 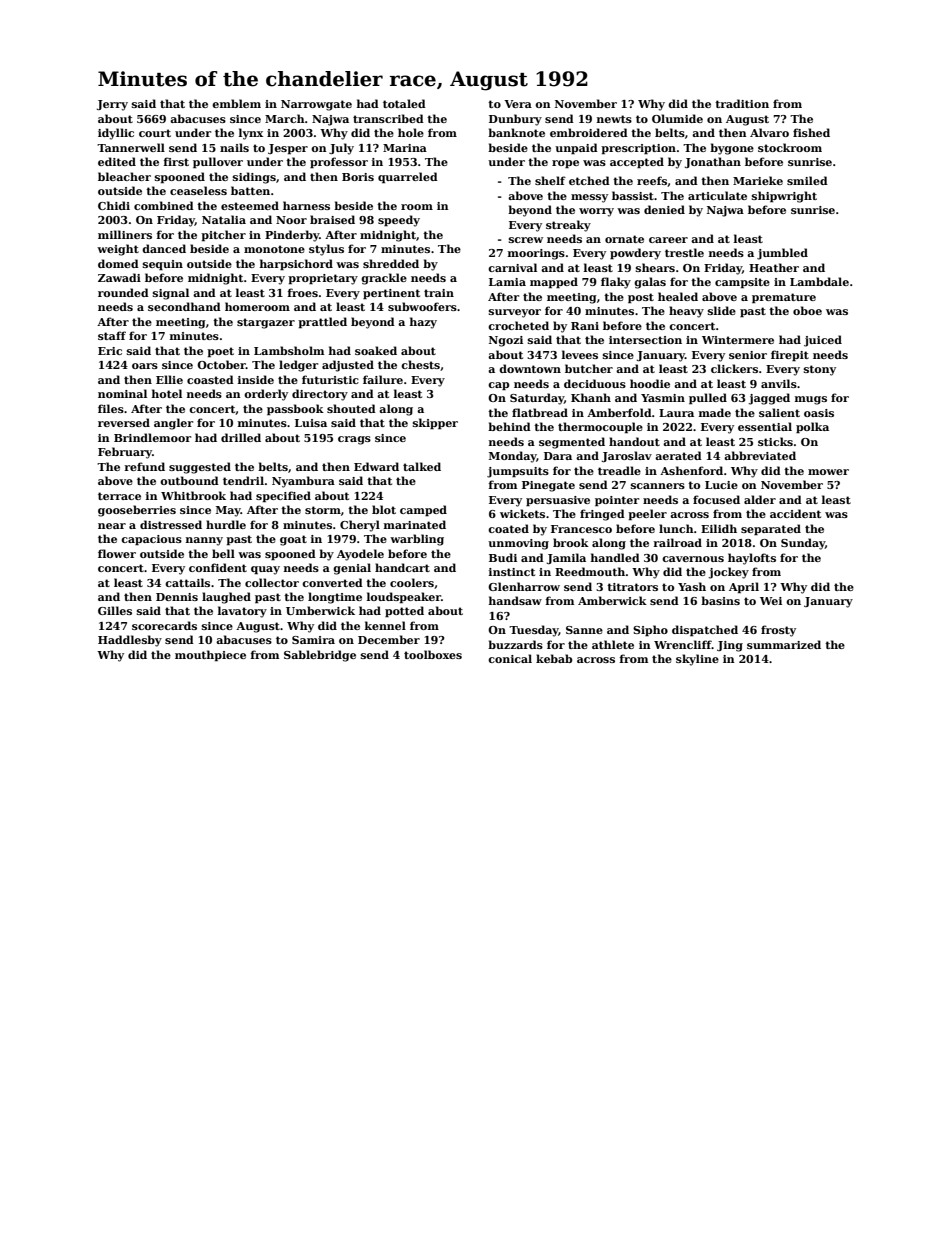 What do you see at coordinates (515, 644) in the image?
I see `buzzards` at bounding box center [515, 644].
